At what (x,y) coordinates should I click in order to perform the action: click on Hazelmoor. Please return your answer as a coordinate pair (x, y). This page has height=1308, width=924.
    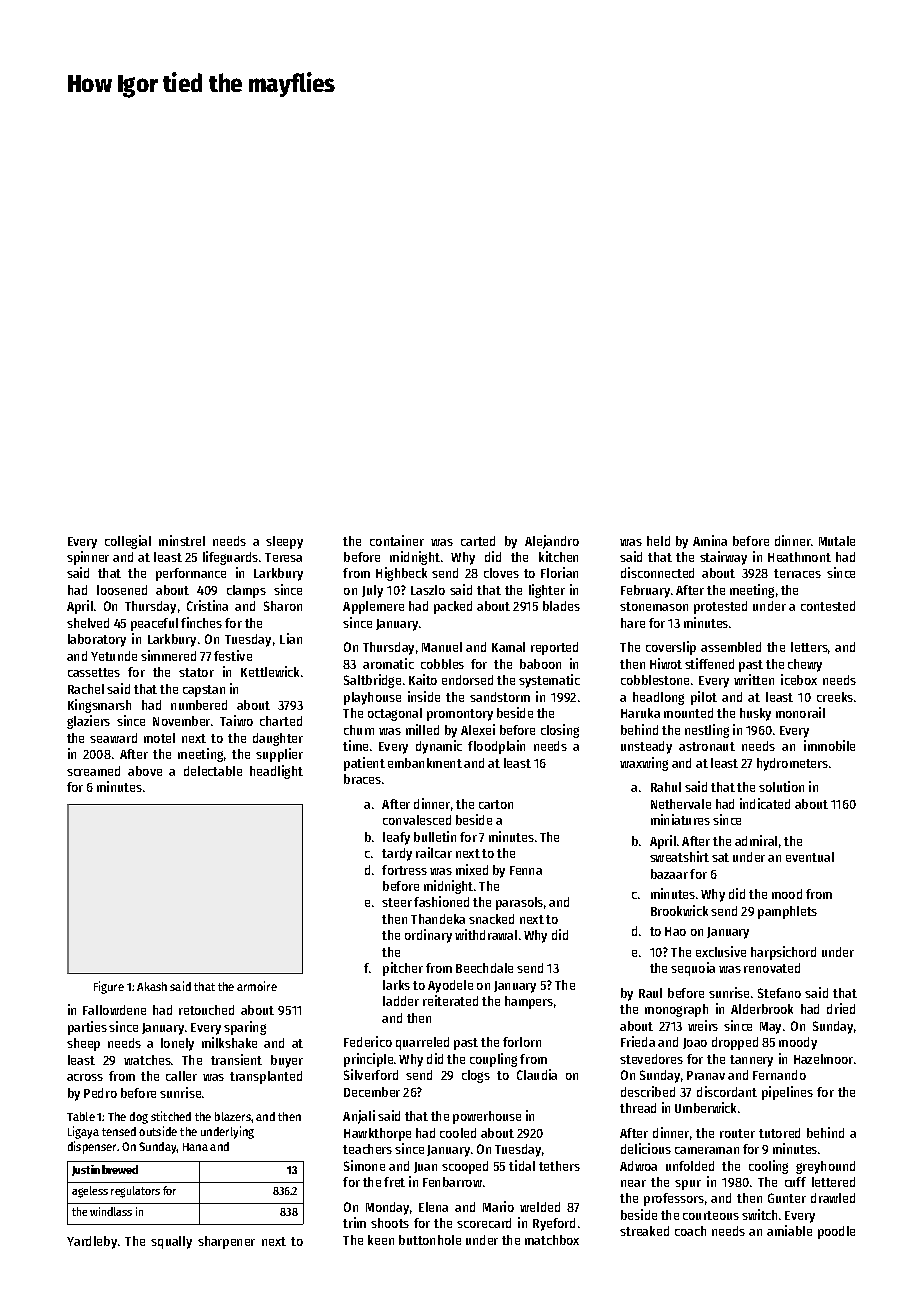
    Looking at the image, I should click on (823, 1059).
